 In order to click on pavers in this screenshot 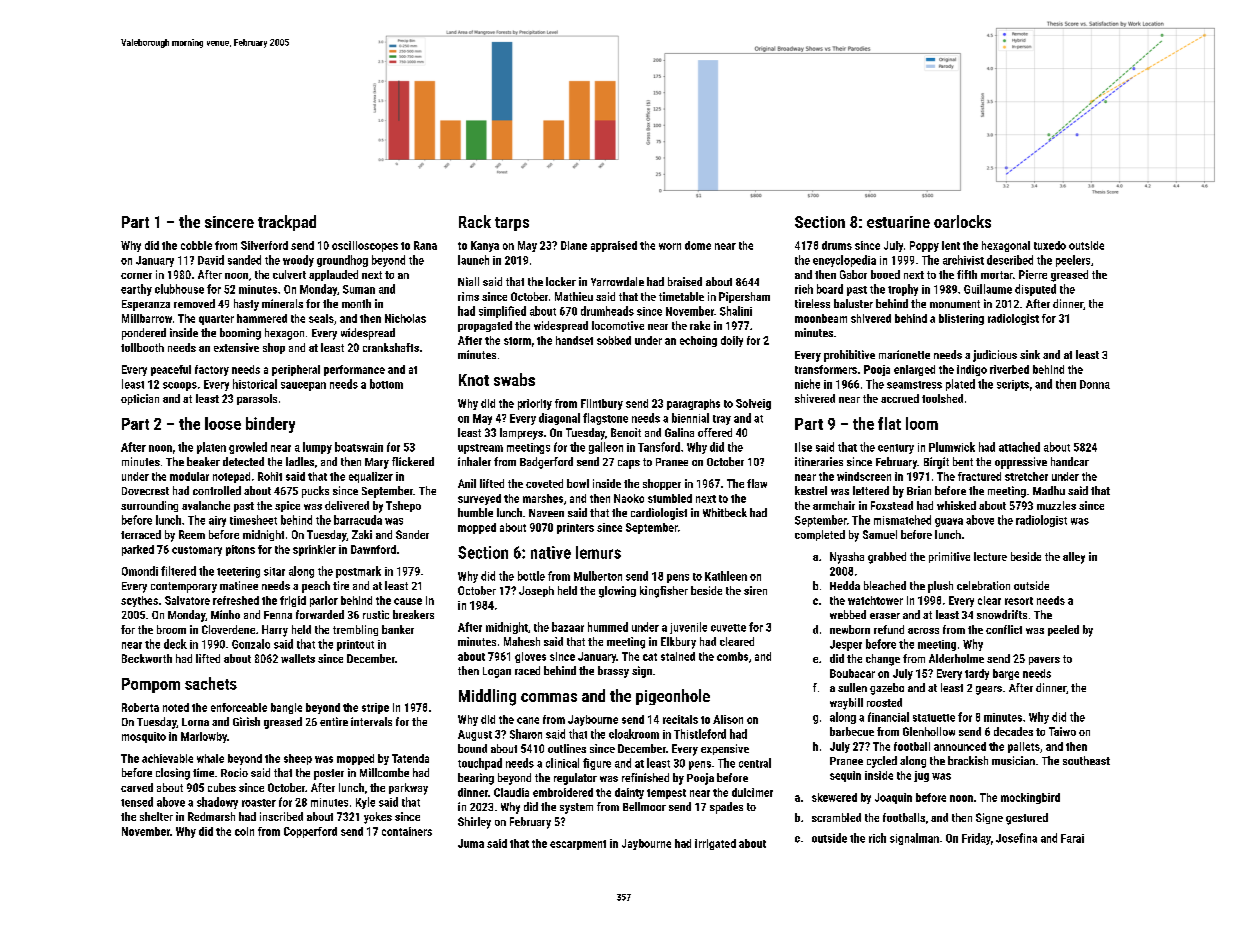, I will do `click(1044, 661)`.
